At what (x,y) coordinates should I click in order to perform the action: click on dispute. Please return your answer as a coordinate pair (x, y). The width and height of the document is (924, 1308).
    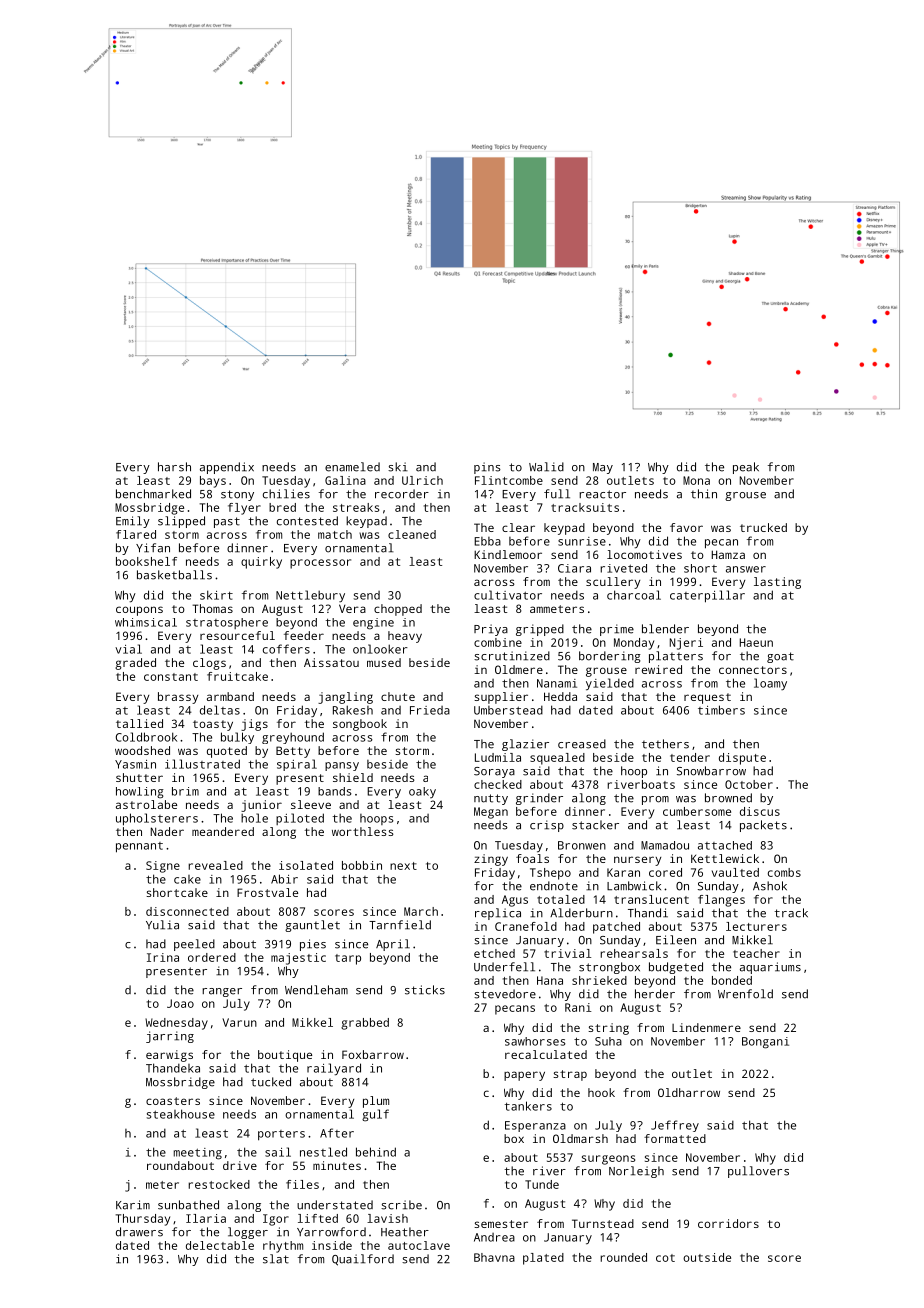
    Looking at the image, I should click on (742, 759).
